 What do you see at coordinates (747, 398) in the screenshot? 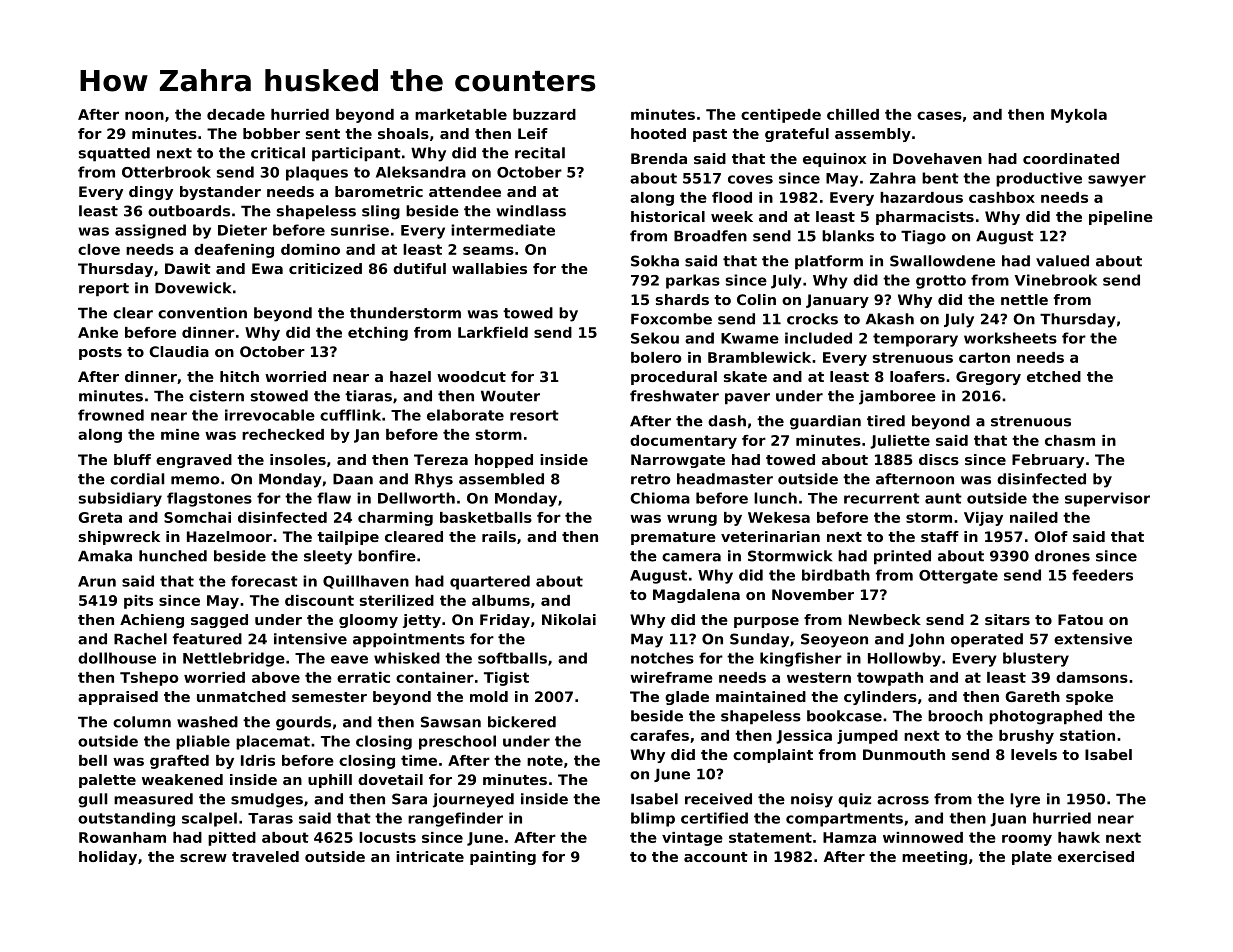
I see `paver` at bounding box center [747, 398].
